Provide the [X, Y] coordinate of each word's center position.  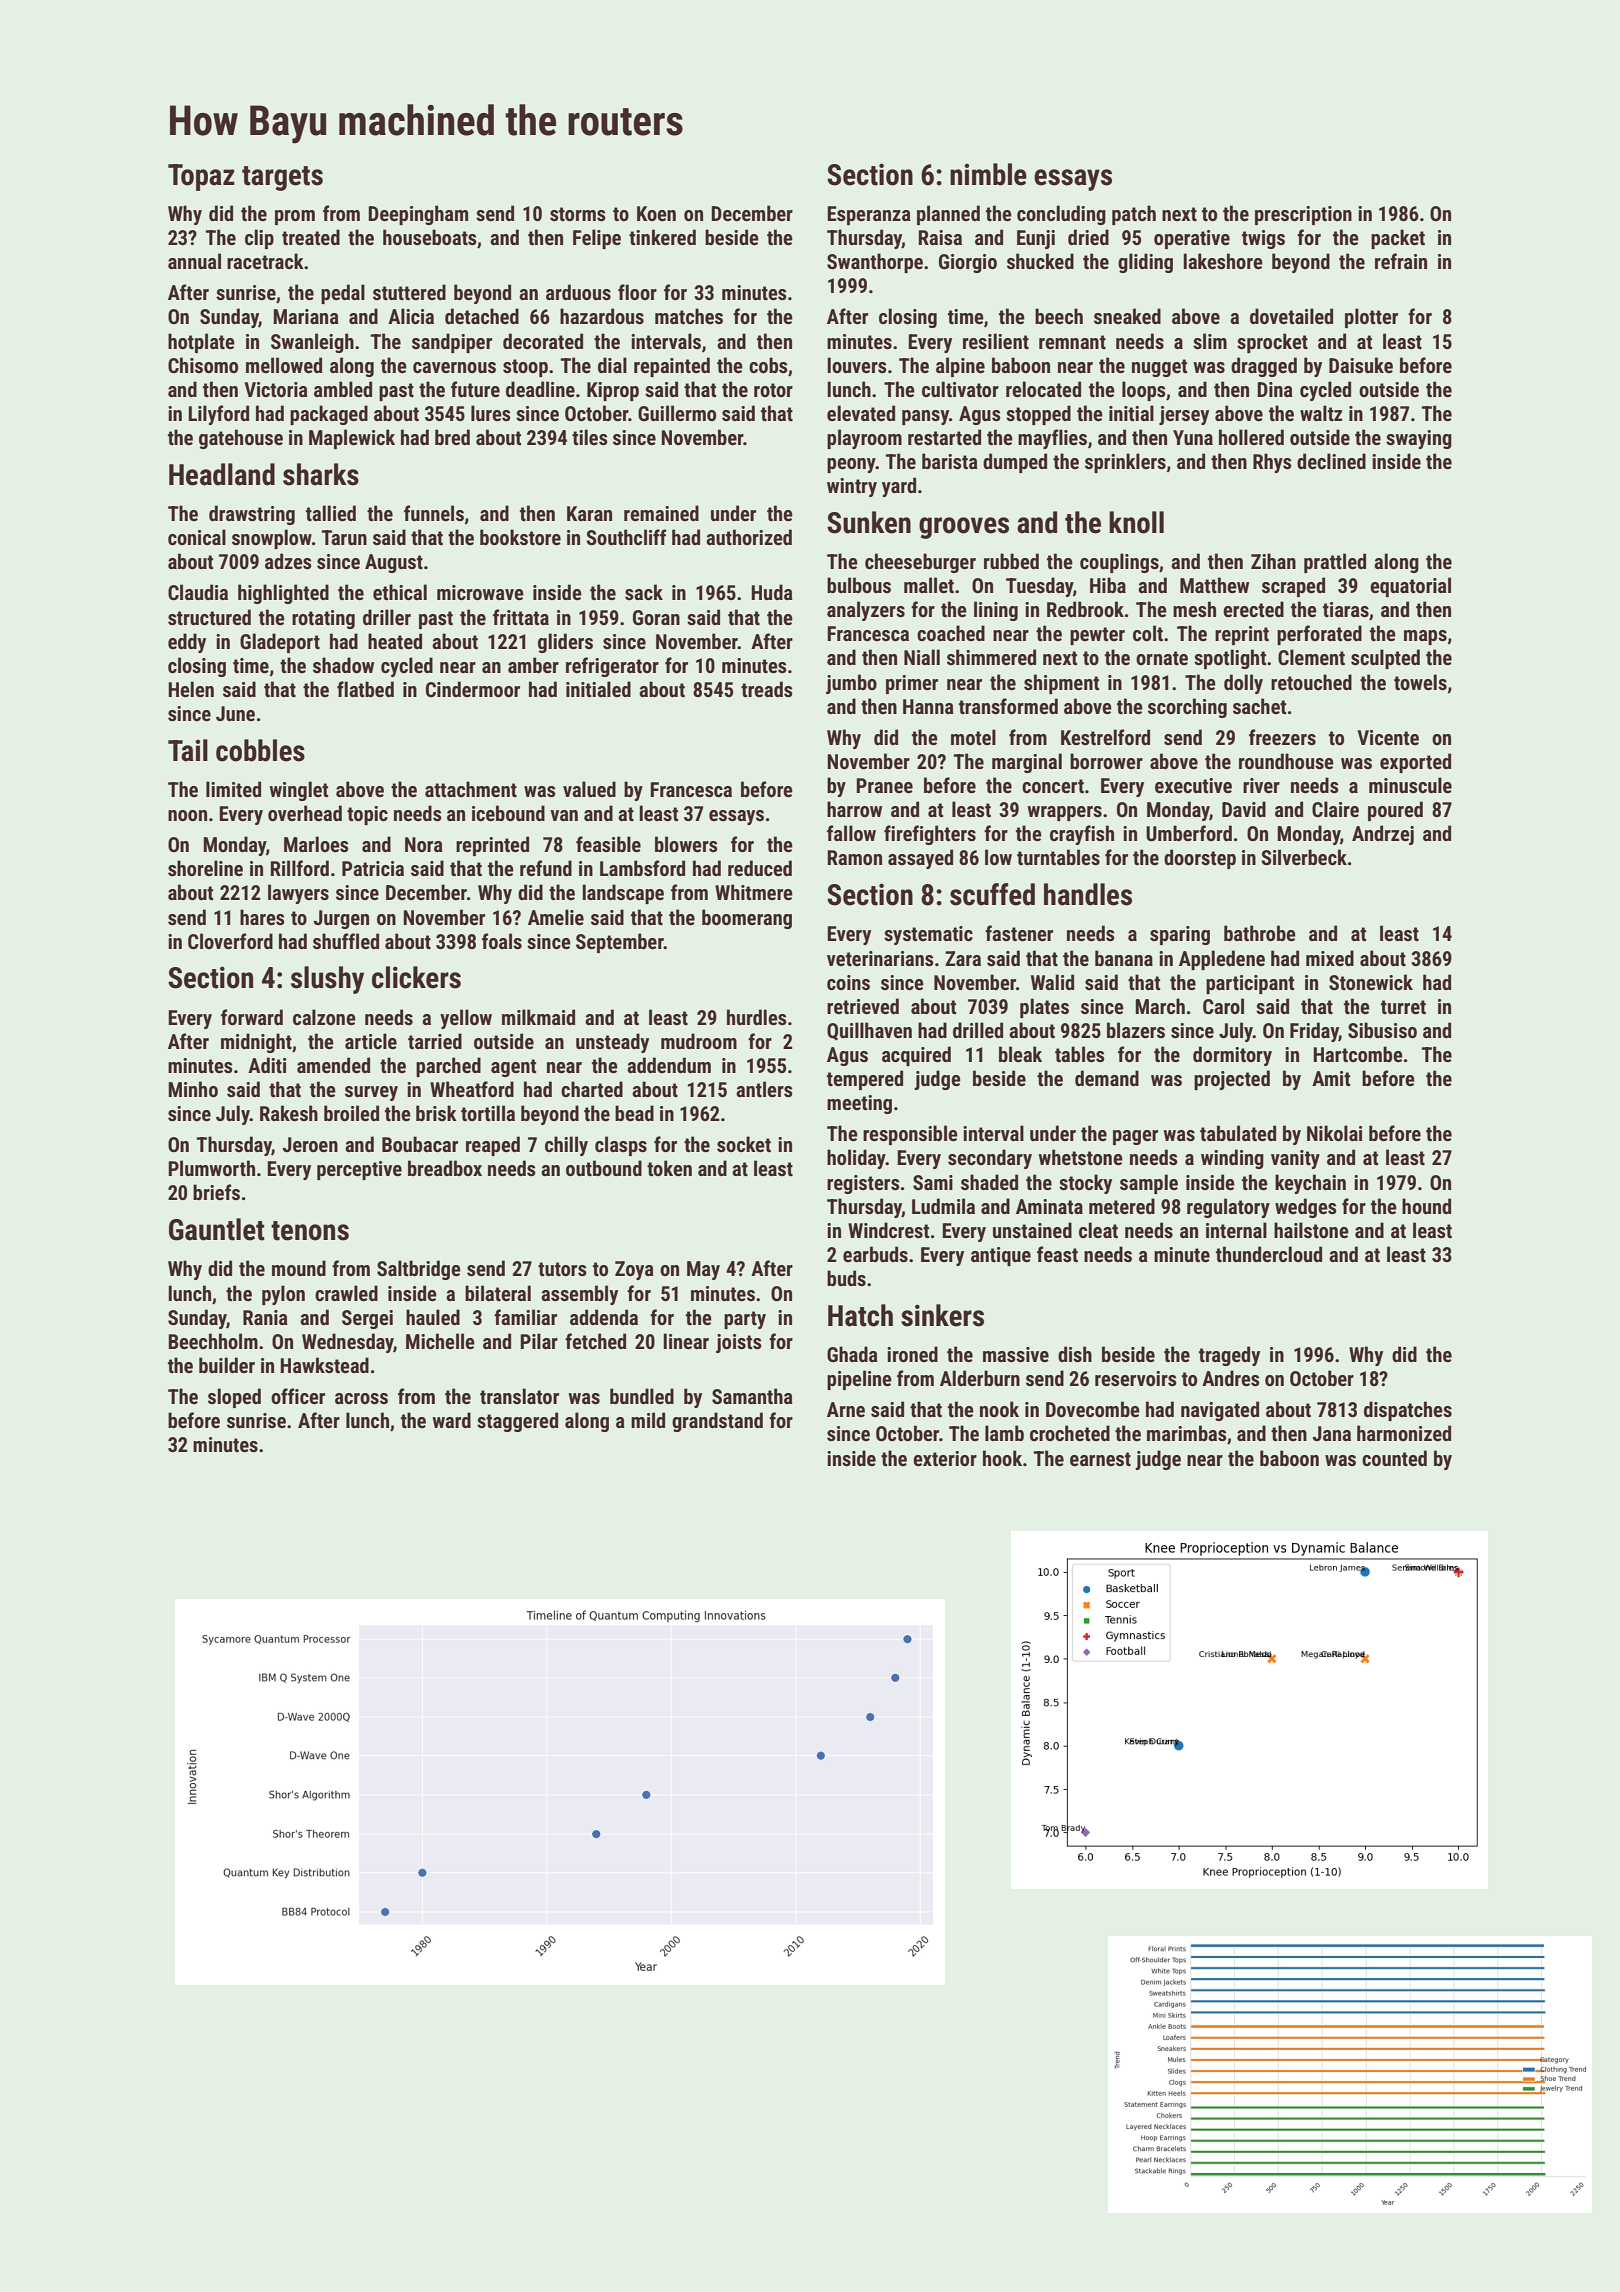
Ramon [854, 857]
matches [689, 316]
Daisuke [1361, 365]
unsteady [612, 1043]
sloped [234, 1398]
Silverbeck [1304, 857]
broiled [351, 1113]
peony [851, 465]
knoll [1136, 522]
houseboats [430, 237]
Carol [1223, 1006]
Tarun [344, 537]
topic [367, 815]
